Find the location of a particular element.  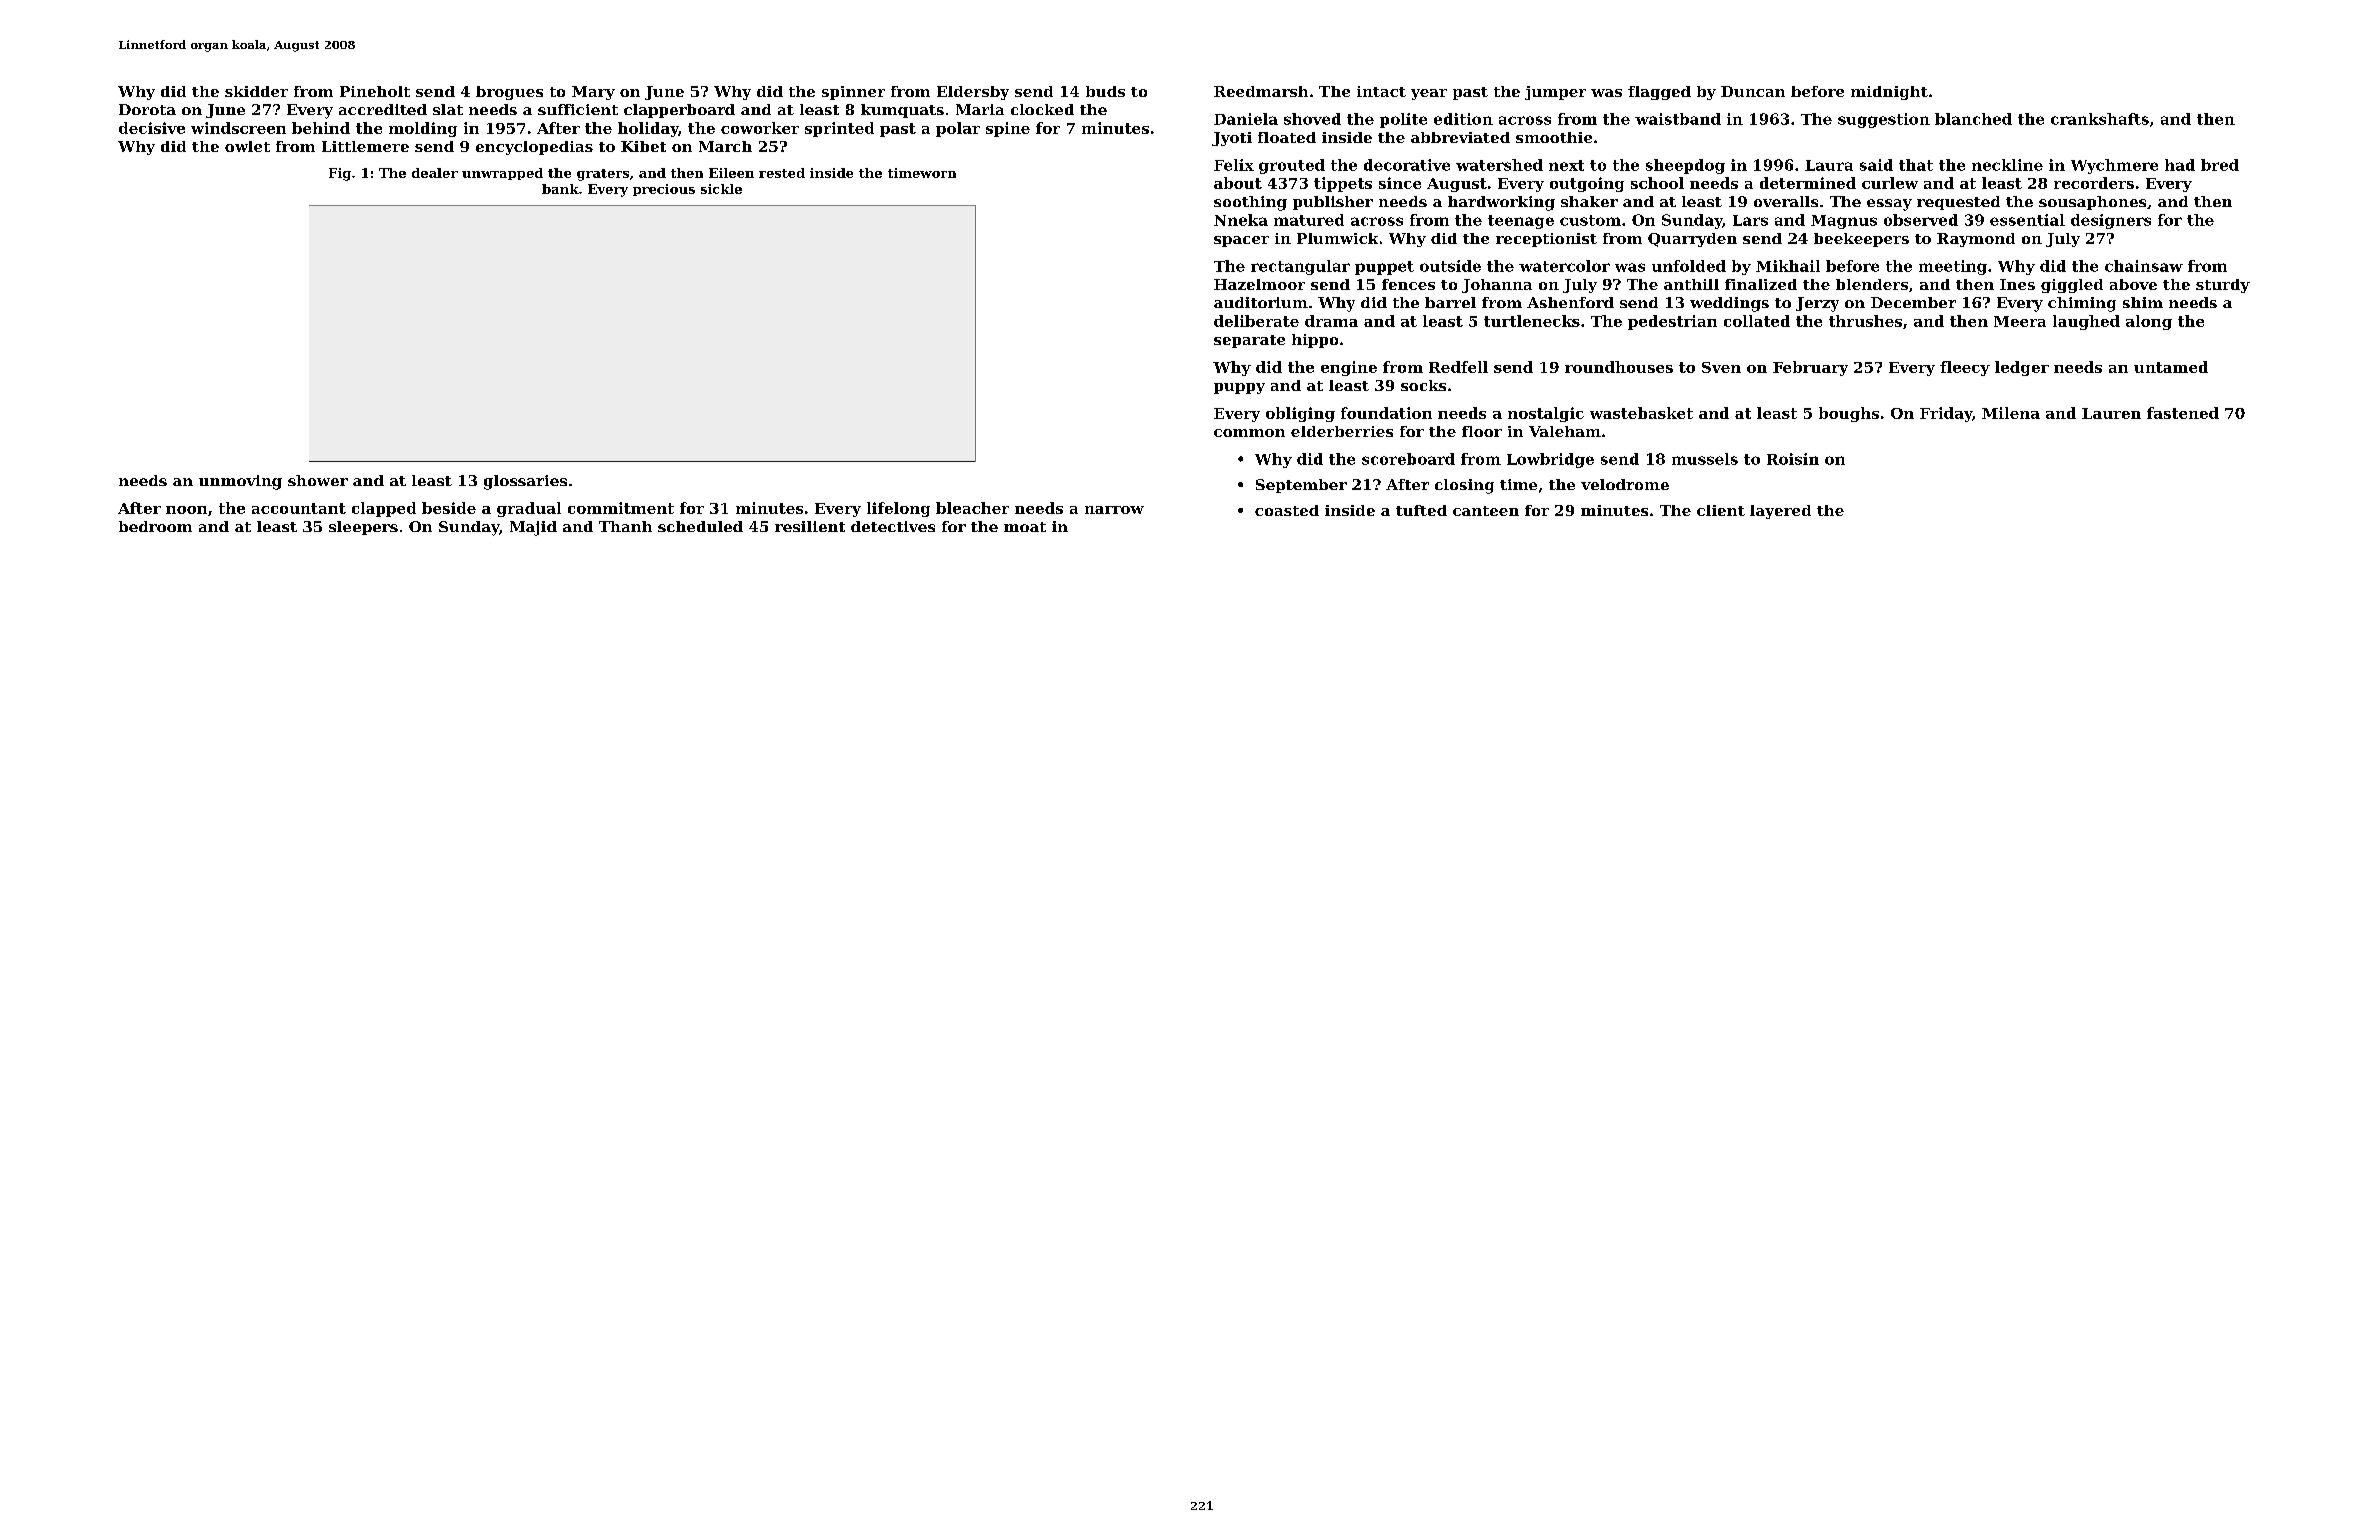

midnight is located at coordinates (1889, 93).
